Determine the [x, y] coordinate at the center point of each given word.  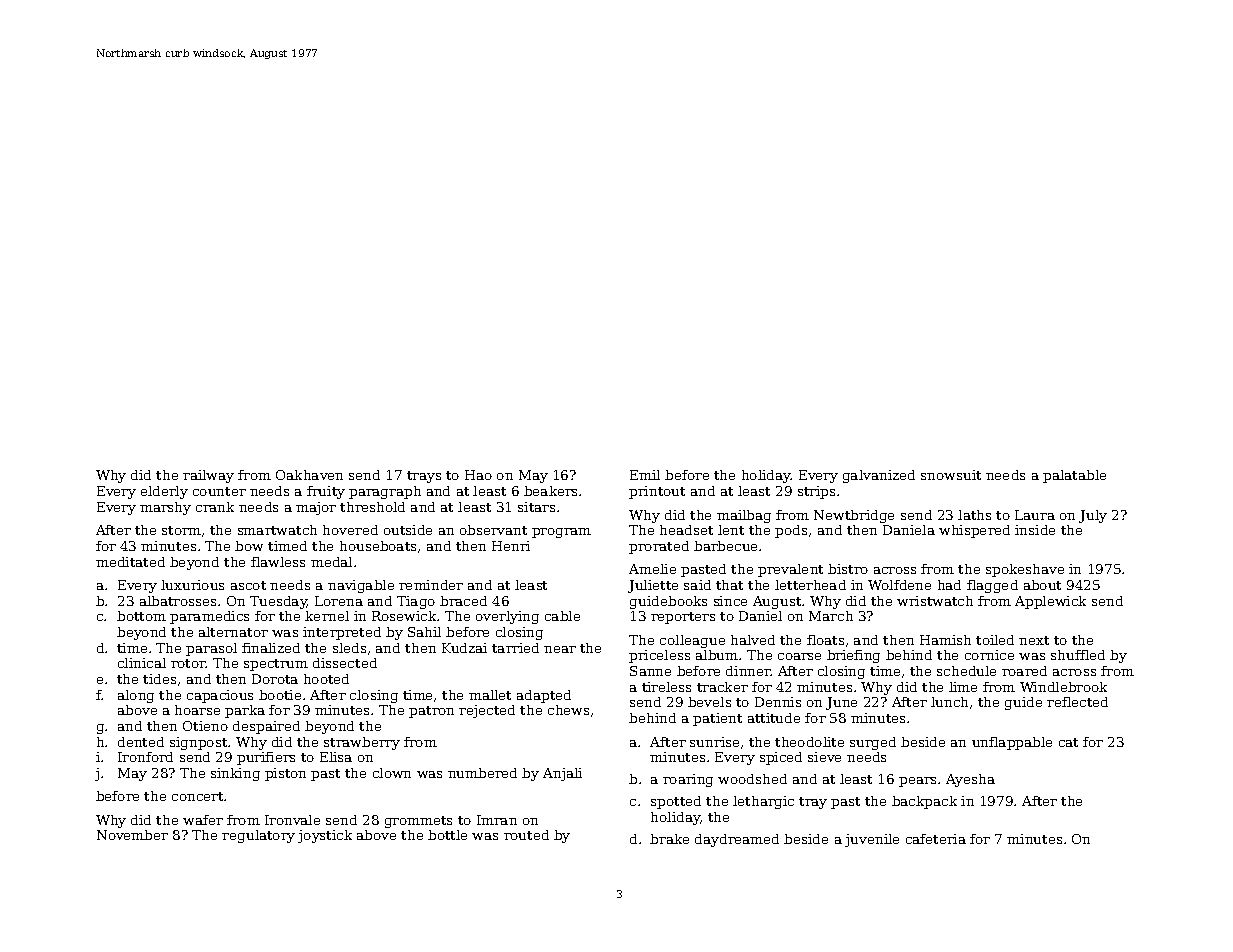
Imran [497, 820]
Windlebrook [1063, 687]
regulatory [258, 836]
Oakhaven [309, 475]
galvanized [879, 476]
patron [431, 712]
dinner [748, 671]
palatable [1074, 476]
